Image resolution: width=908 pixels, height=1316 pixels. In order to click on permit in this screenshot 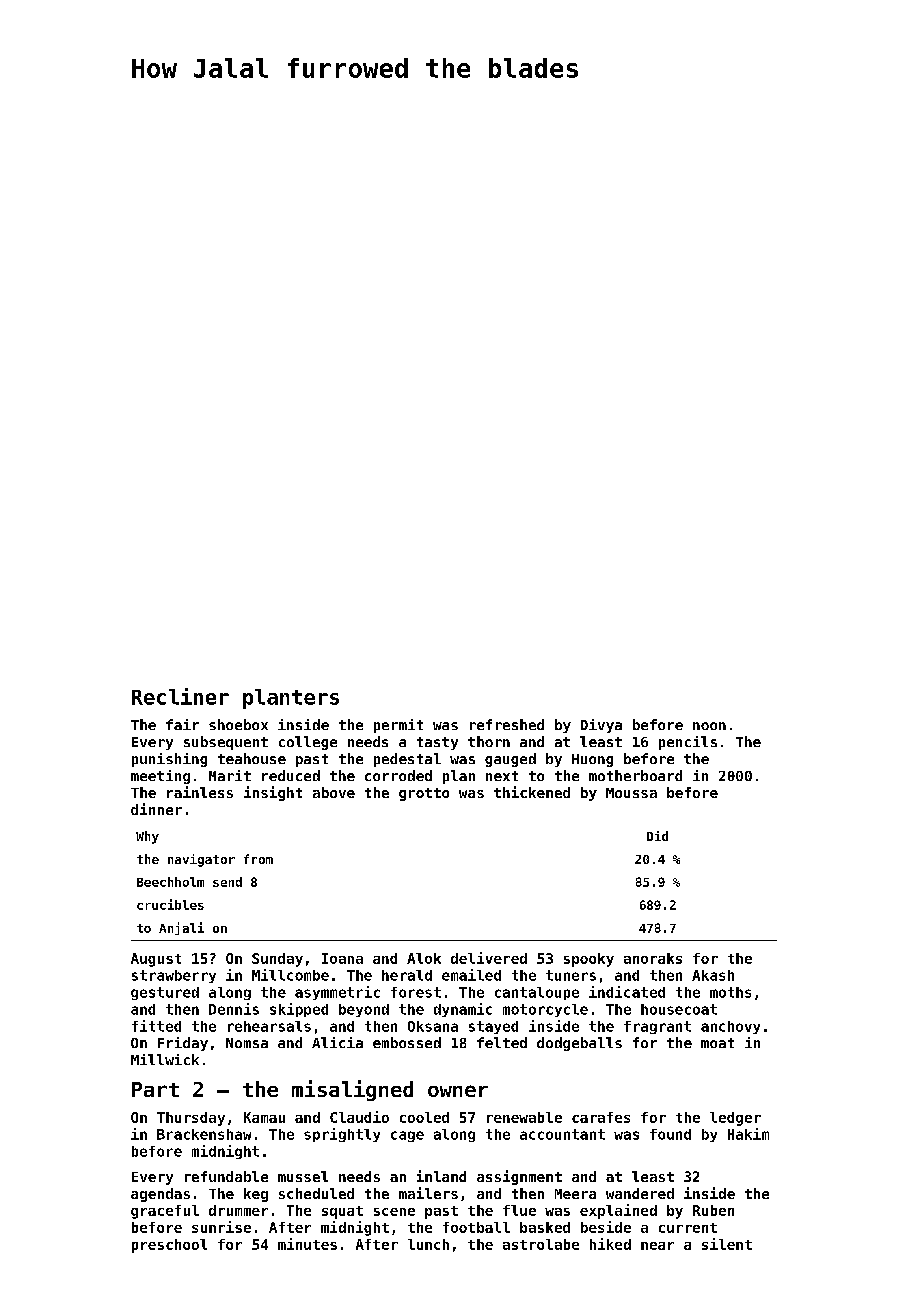, I will do `click(398, 726)`.
